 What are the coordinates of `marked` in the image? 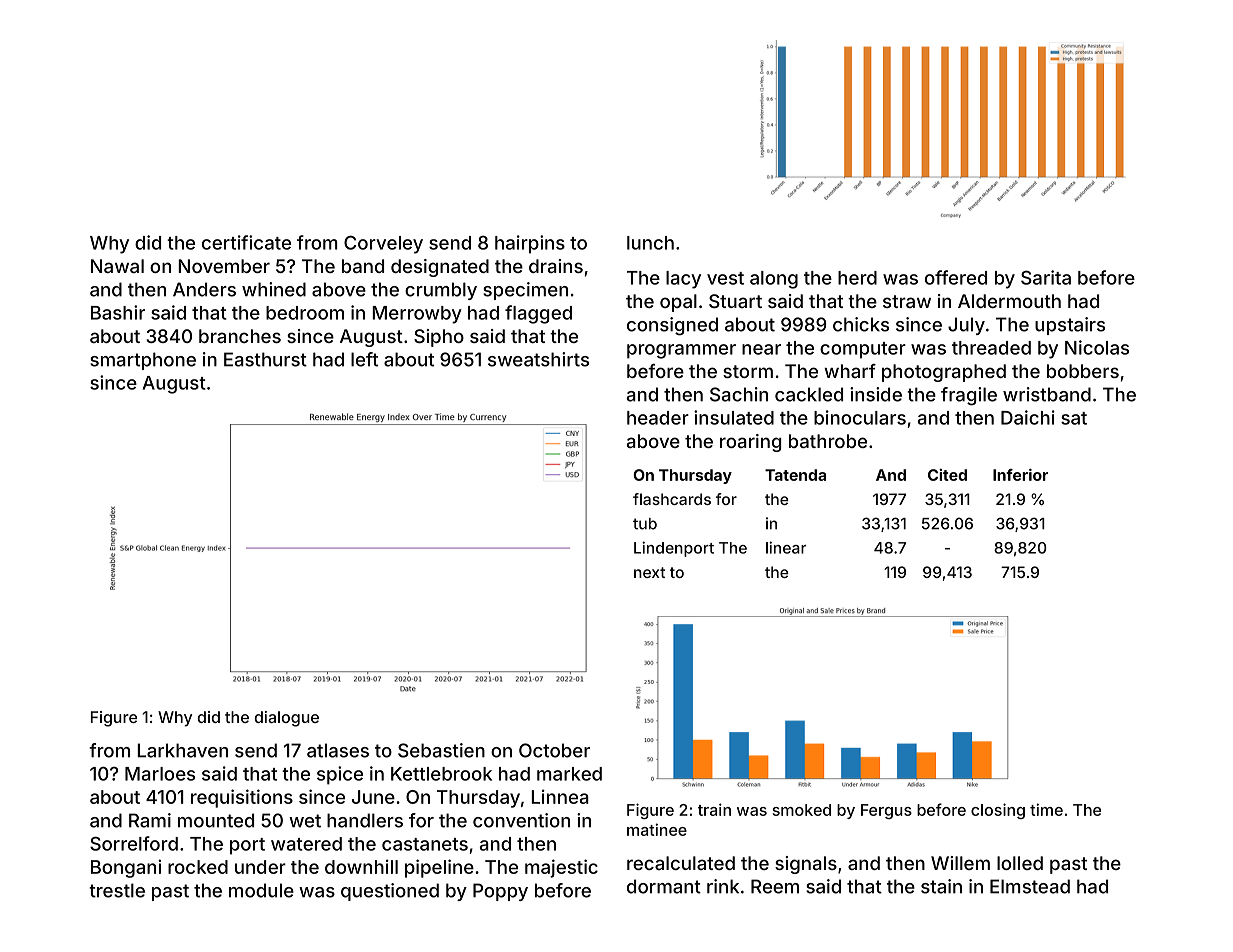 It's located at (569, 774).
